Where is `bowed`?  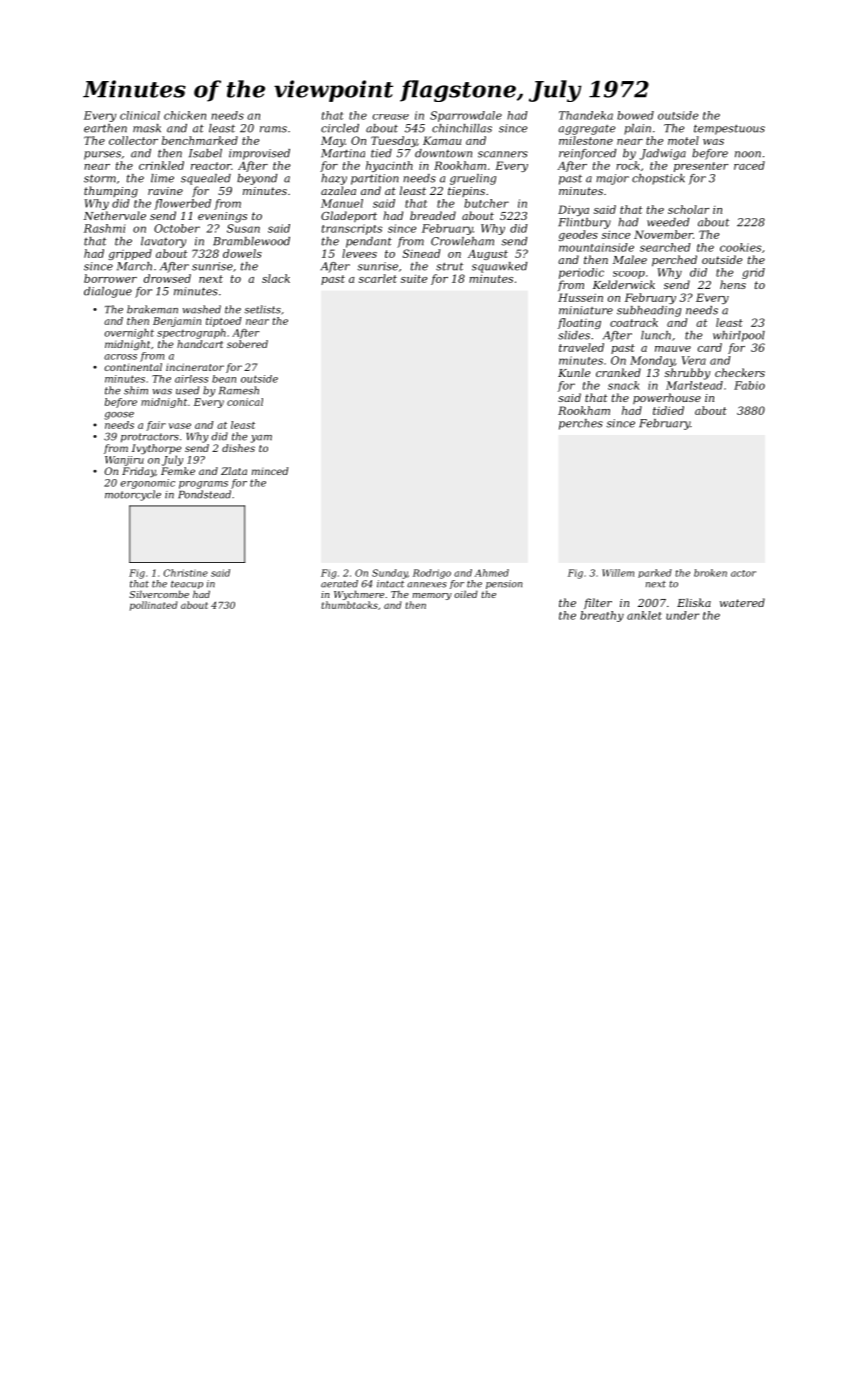
bowed is located at coordinates (635, 115).
